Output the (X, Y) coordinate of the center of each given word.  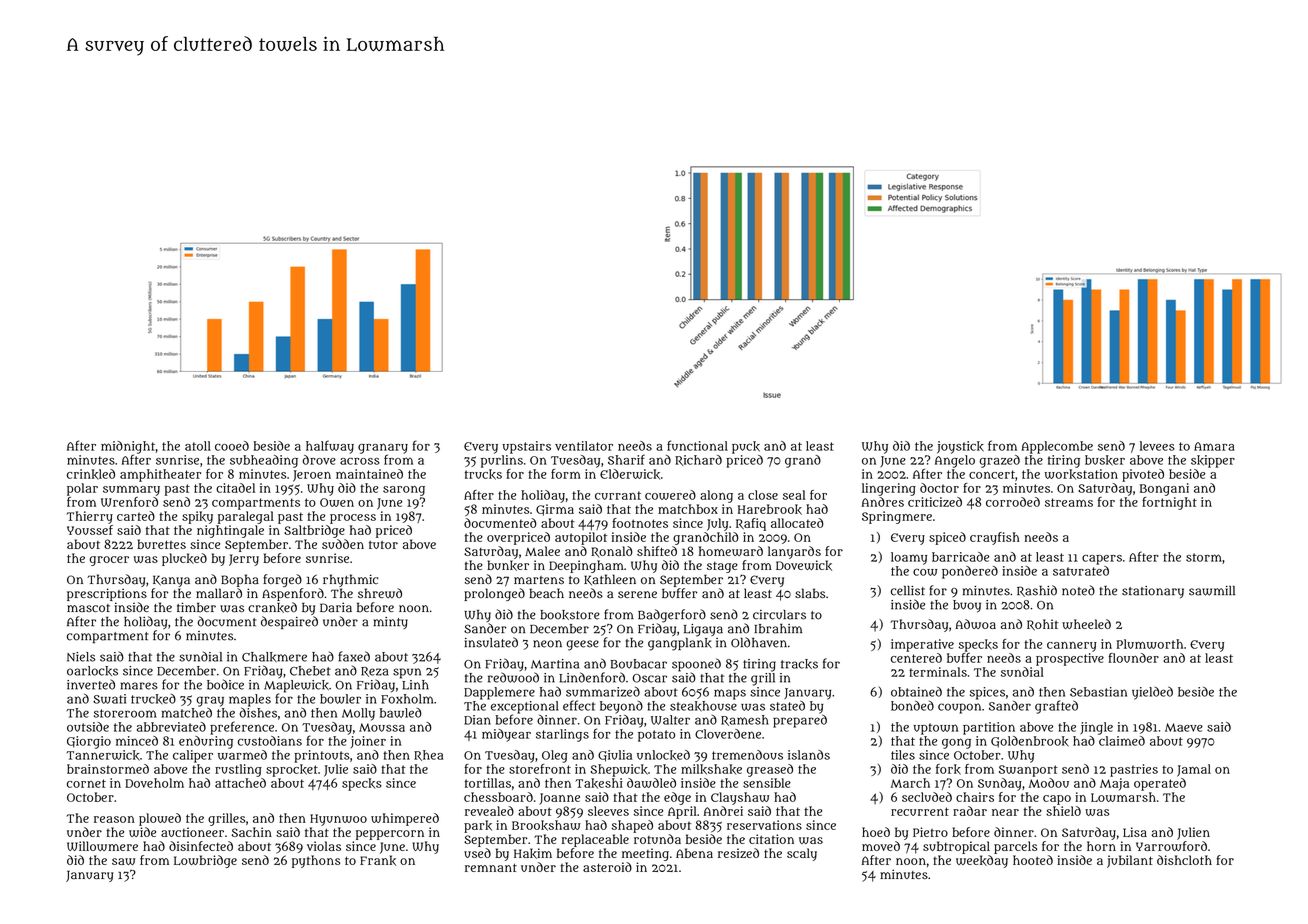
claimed (1122, 741)
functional (697, 445)
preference (242, 728)
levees (1157, 446)
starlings (562, 735)
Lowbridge (205, 861)
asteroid (607, 867)
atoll (198, 446)
